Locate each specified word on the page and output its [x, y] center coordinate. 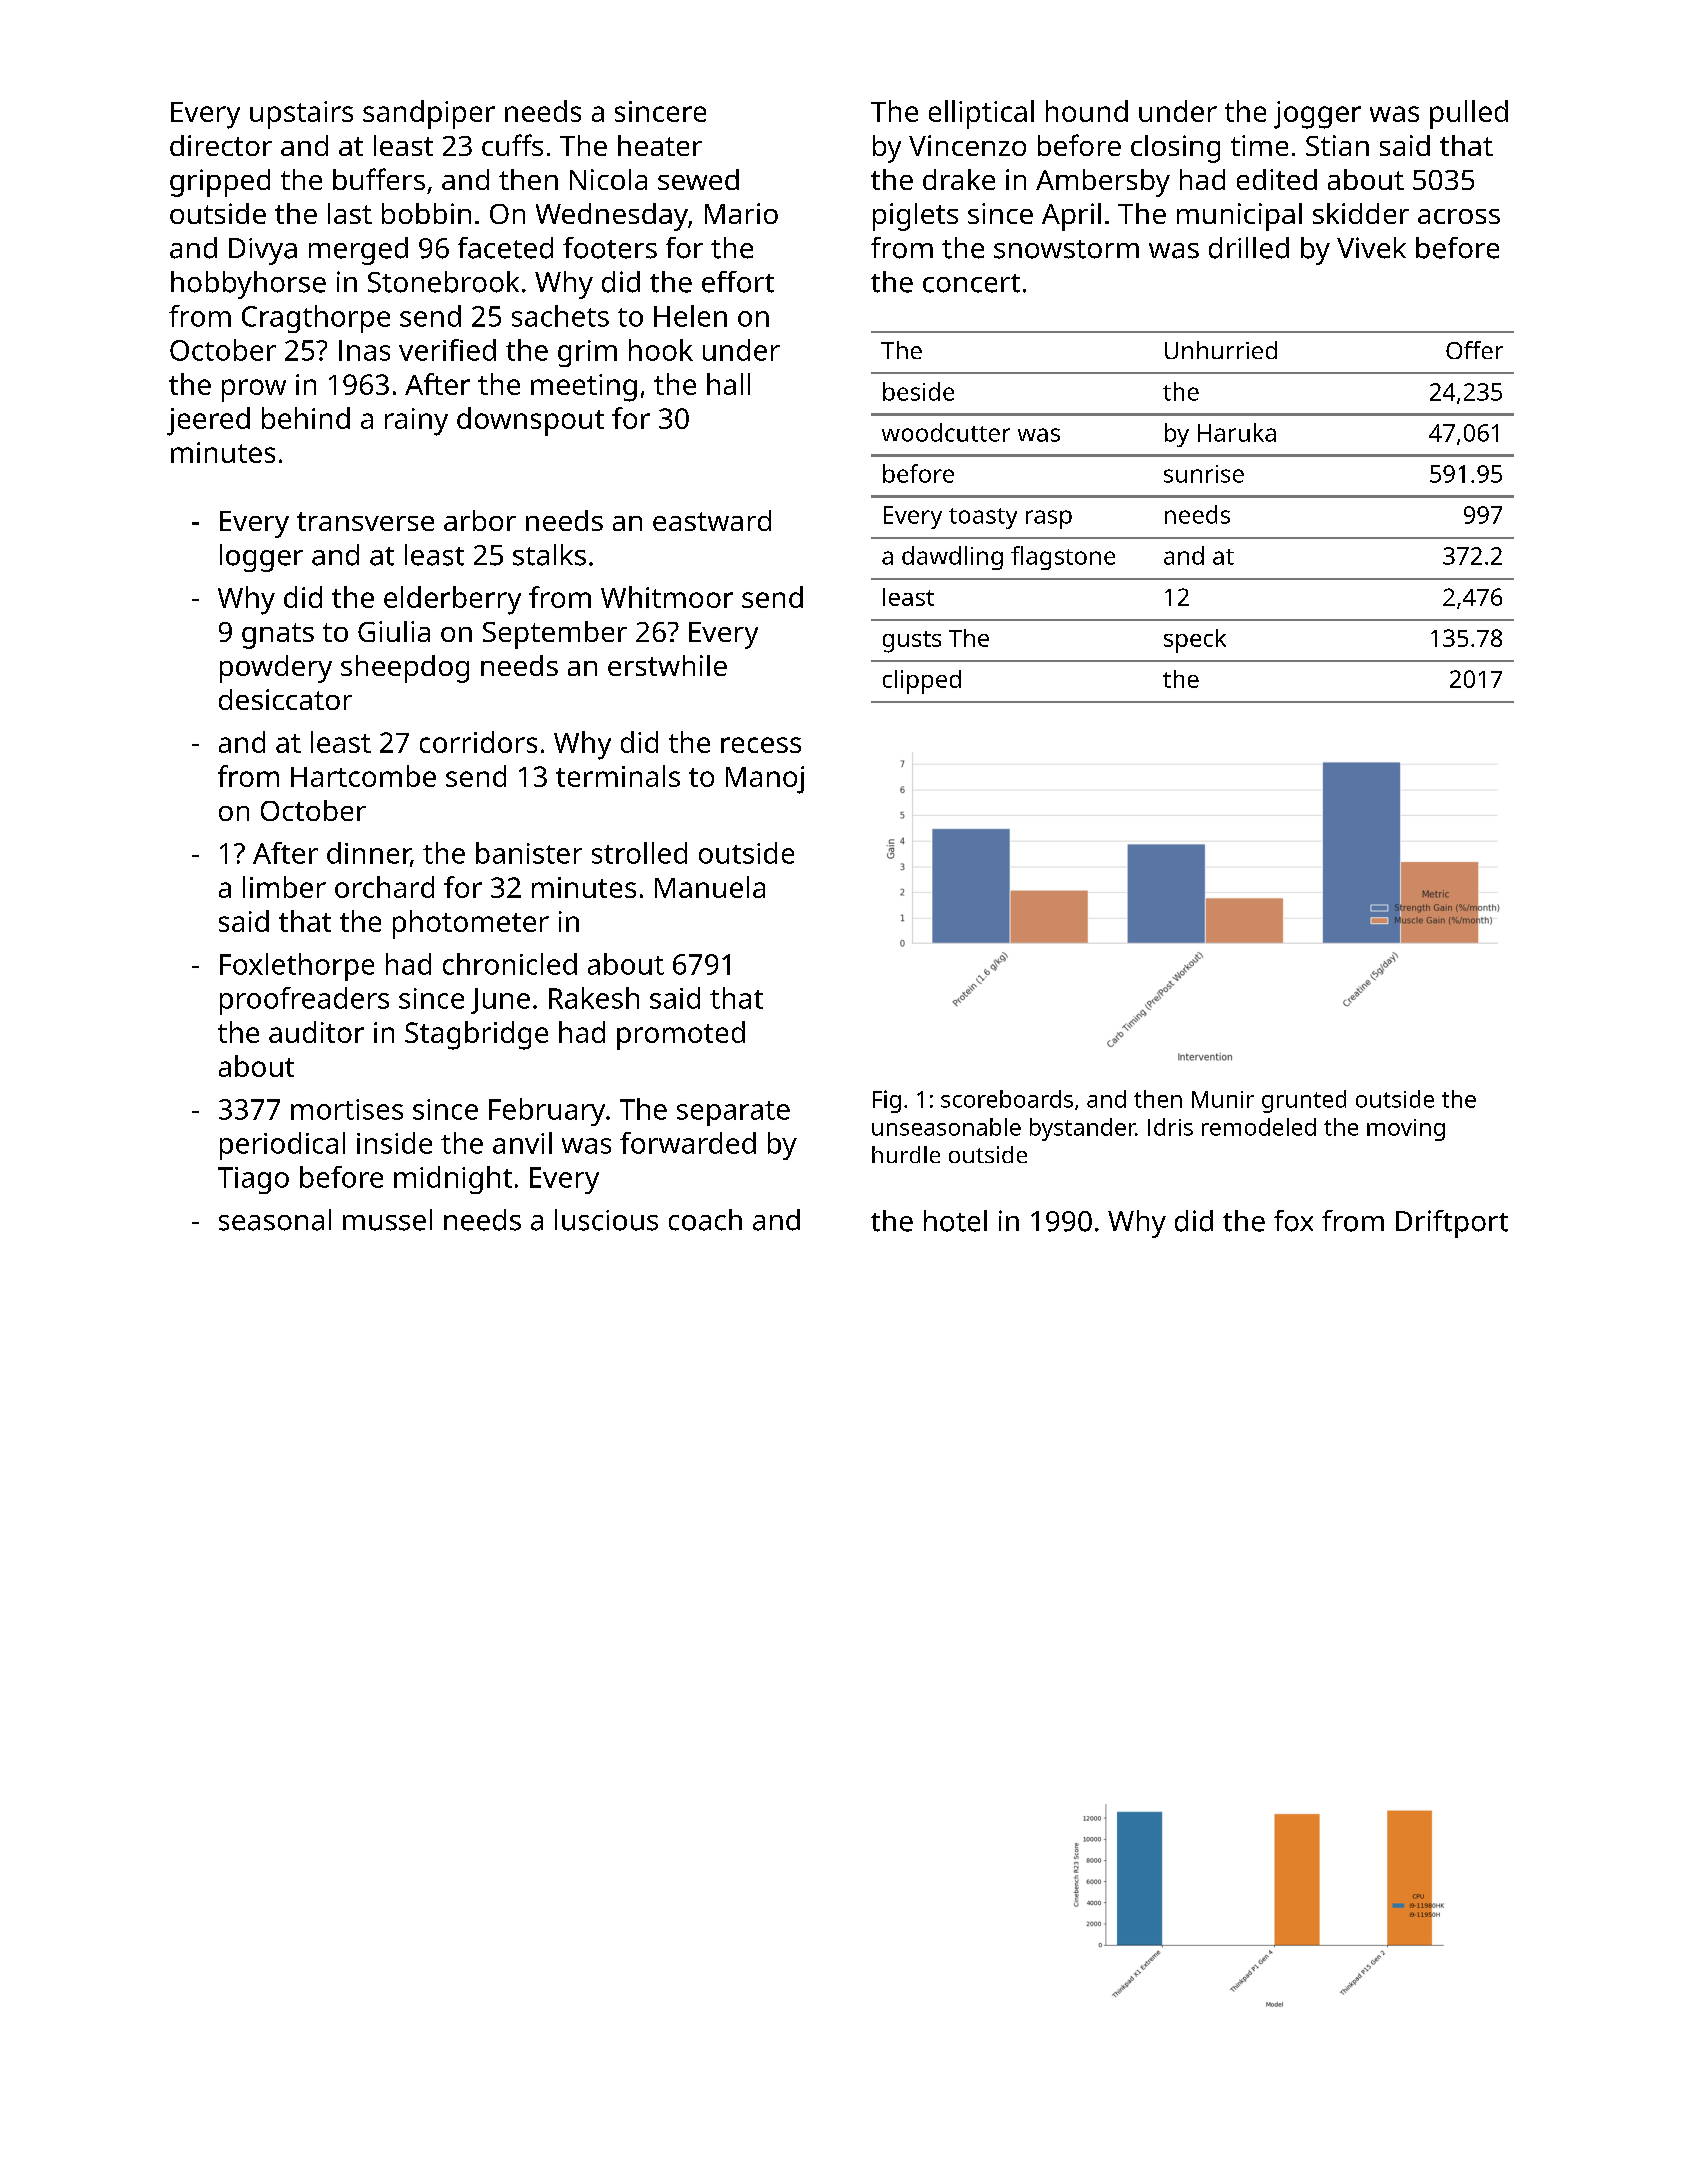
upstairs [301, 115]
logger [261, 558]
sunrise [1204, 474]
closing [1175, 149]
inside [394, 1143]
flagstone [1063, 558]
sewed [698, 179]
